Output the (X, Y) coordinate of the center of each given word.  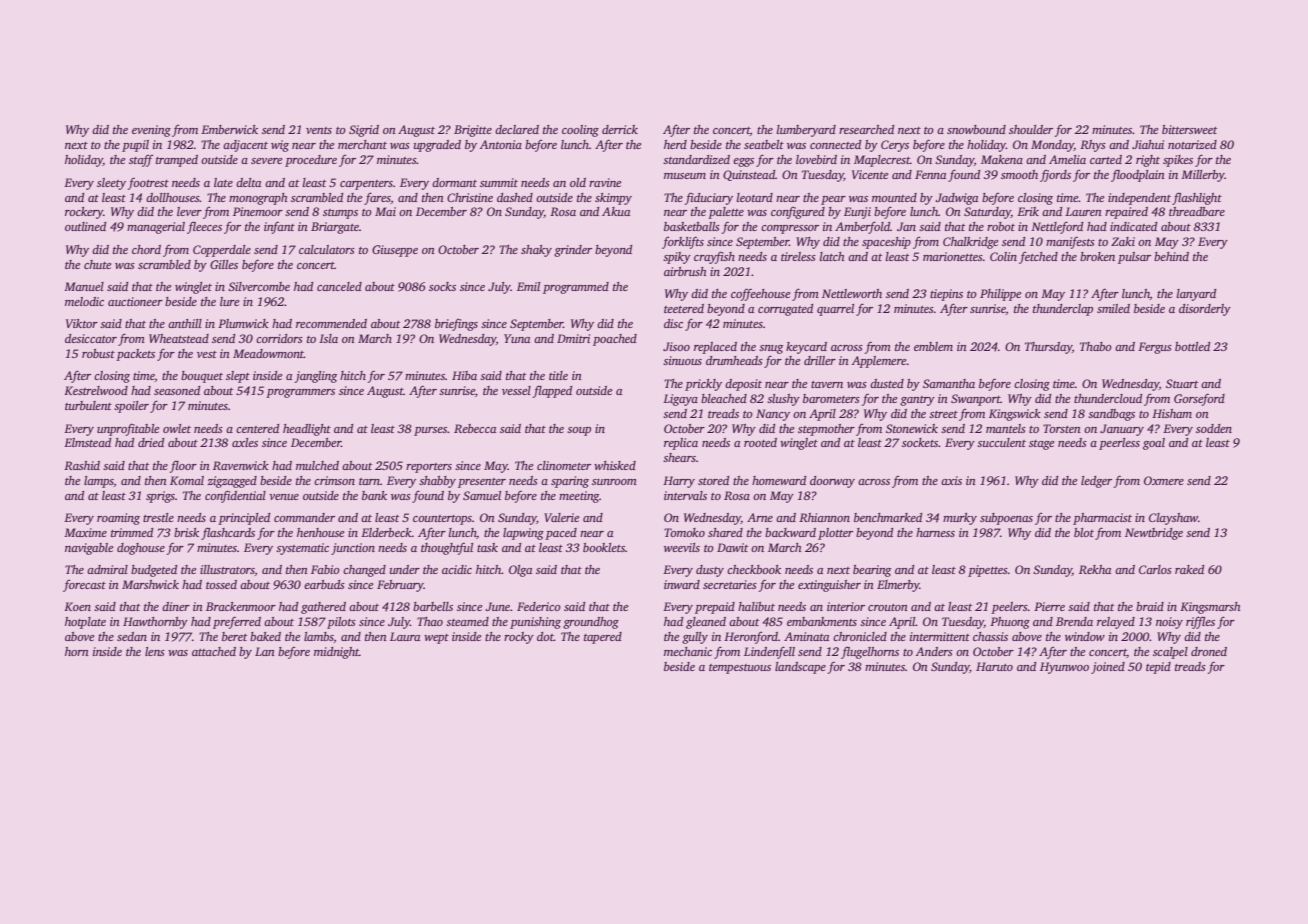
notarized (1192, 144)
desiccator (91, 338)
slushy (783, 400)
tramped (177, 161)
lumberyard (806, 131)
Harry (679, 482)
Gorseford (1199, 399)
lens (155, 651)
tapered (603, 638)
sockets (920, 442)
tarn (369, 481)
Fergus (1155, 348)
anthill (185, 323)
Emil (528, 286)
